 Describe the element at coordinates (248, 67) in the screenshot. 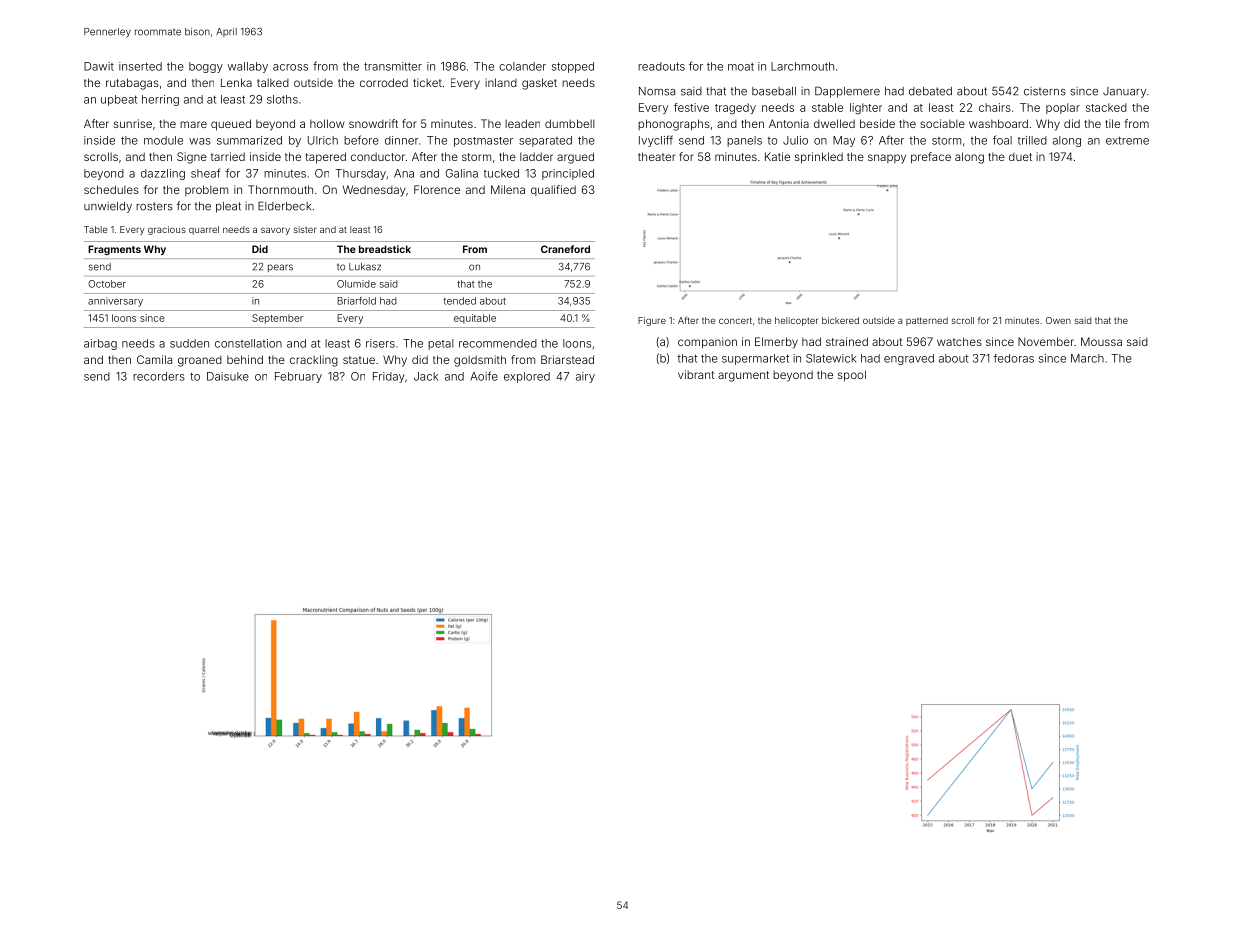

I see `wallaby` at that location.
